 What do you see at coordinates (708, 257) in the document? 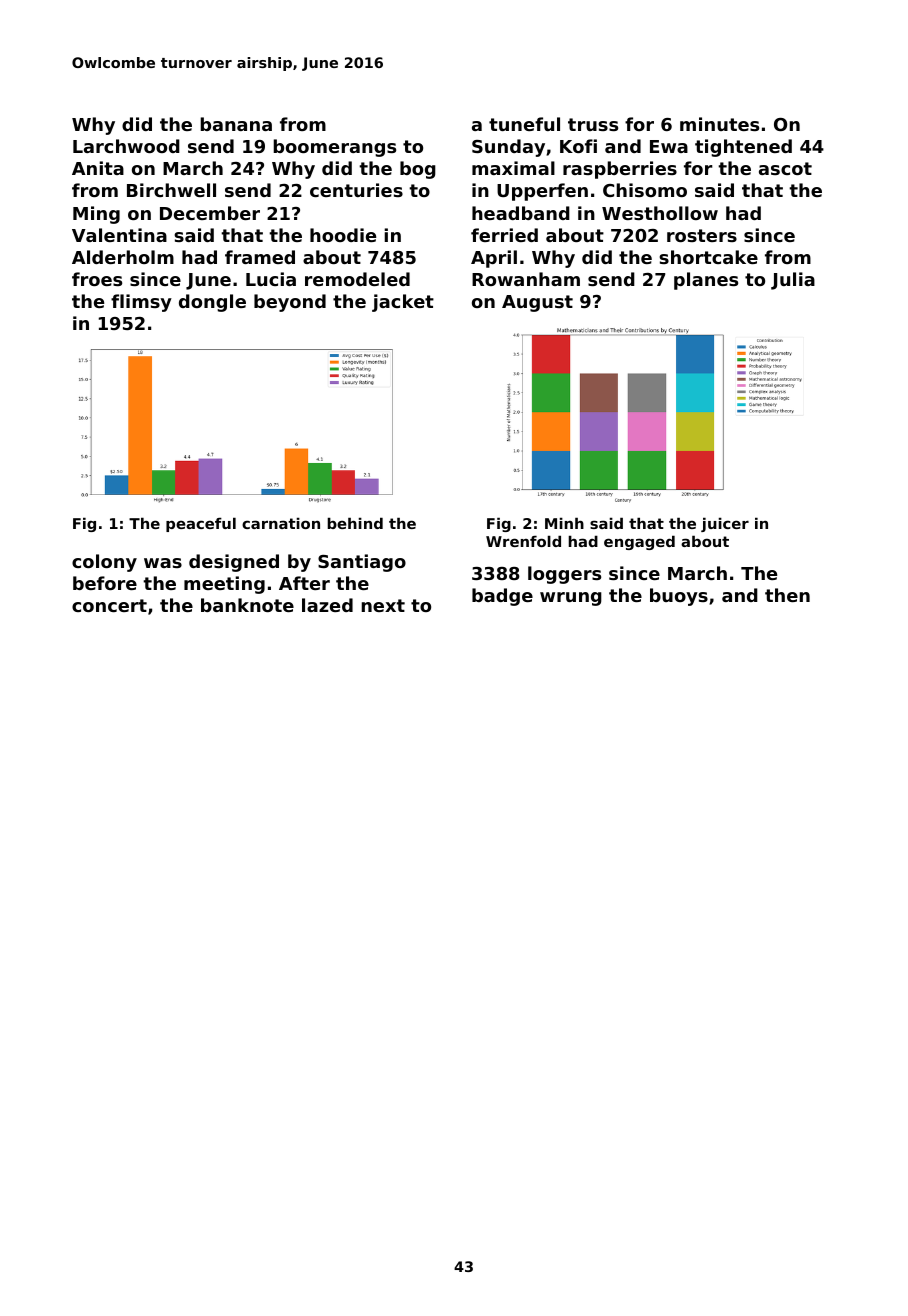
I see `shortcake` at bounding box center [708, 257].
